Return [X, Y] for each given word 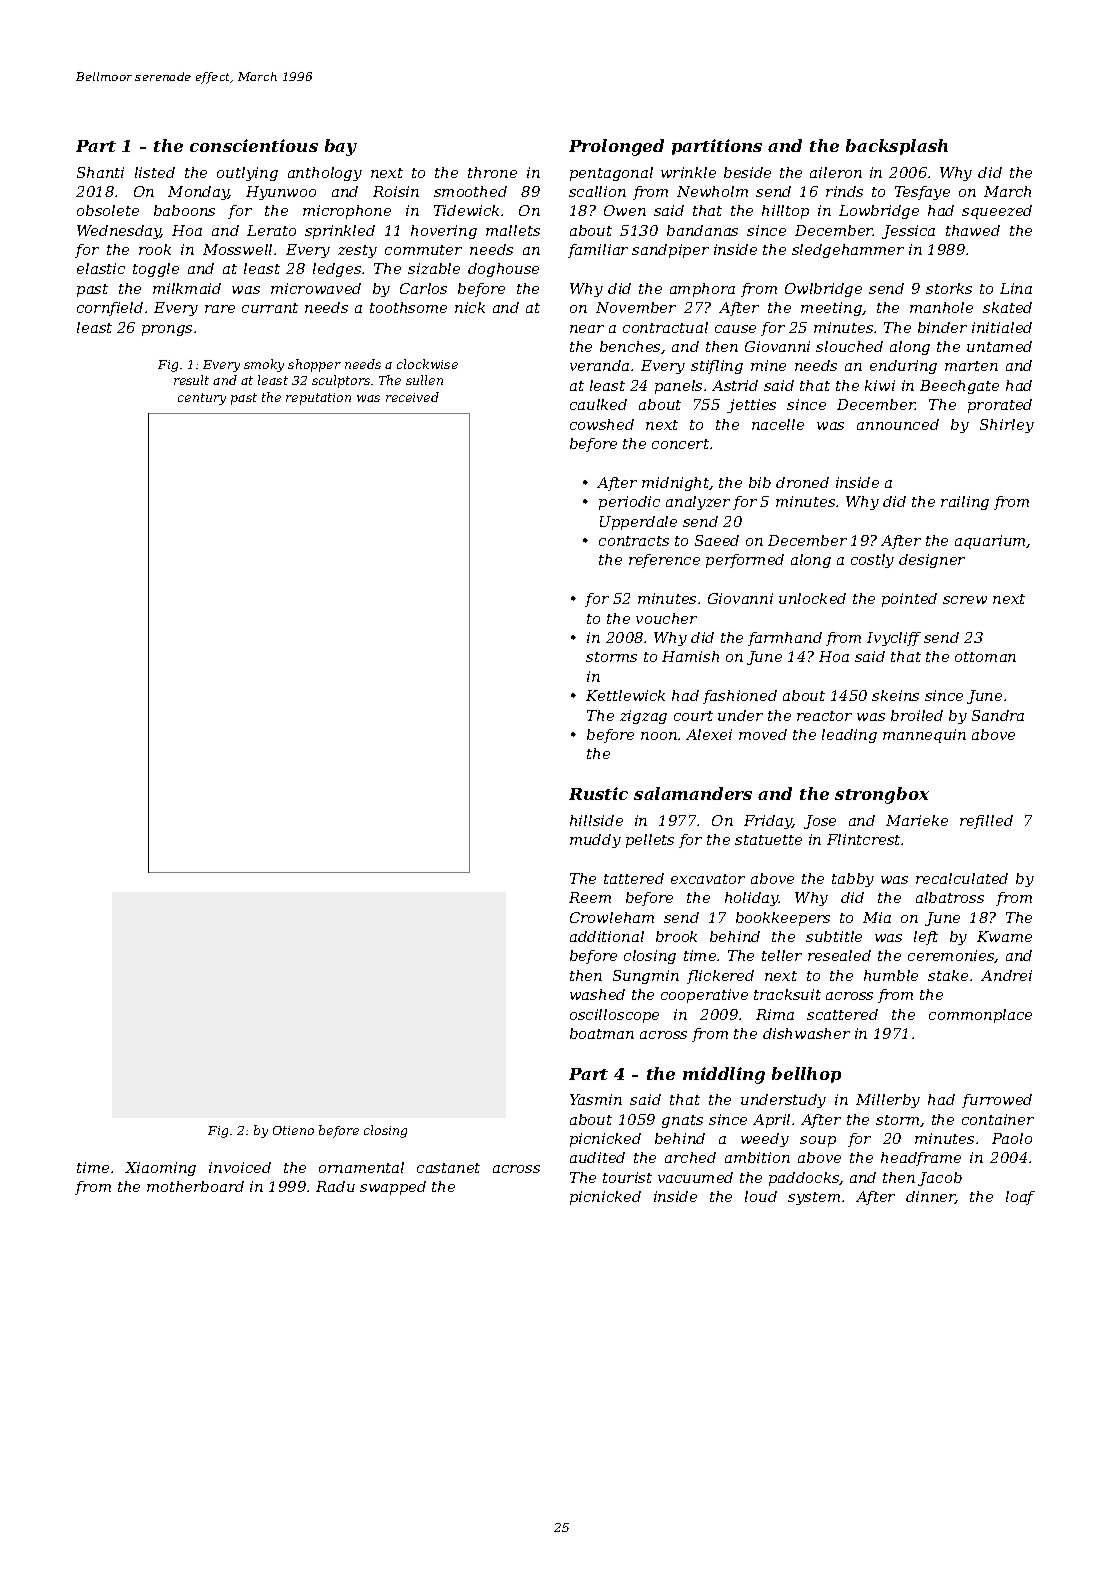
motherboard [195, 1186]
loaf [1020, 1198]
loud [761, 1196]
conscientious [254, 145]
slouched [849, 346]
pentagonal [611, 174]
